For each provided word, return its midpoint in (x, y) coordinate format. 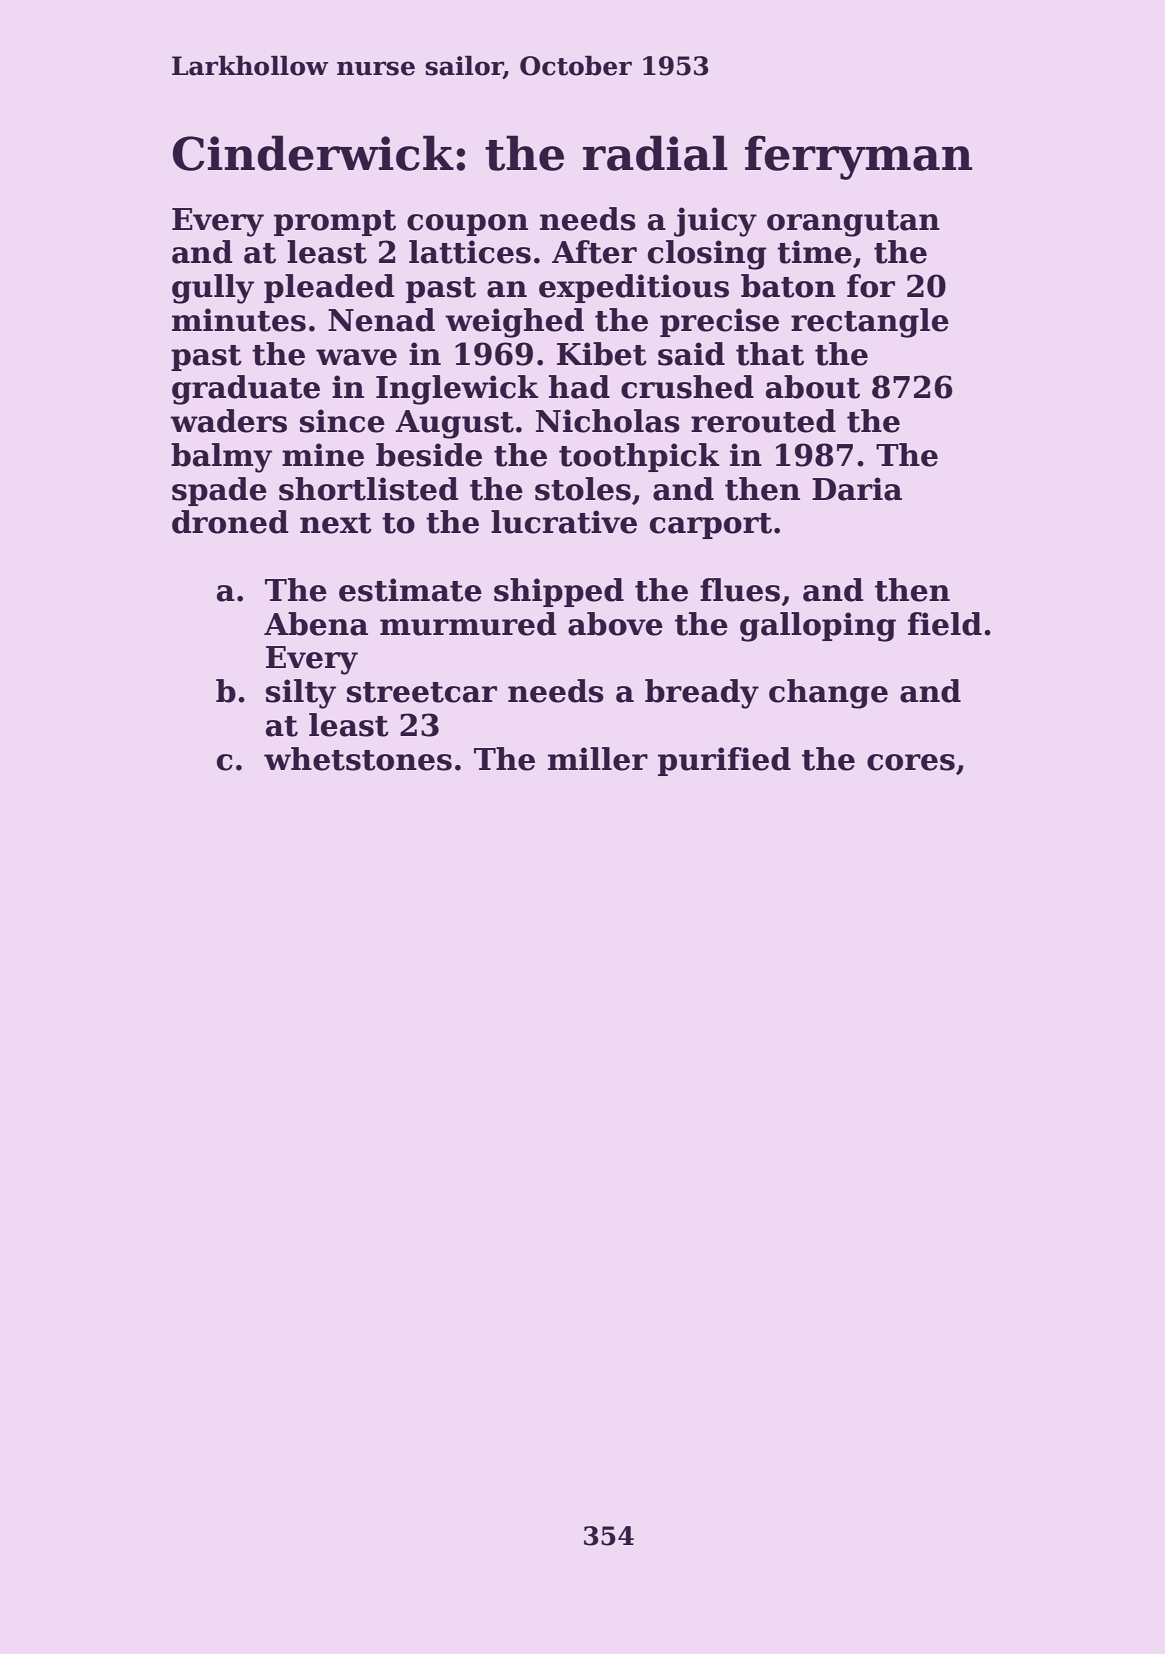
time (814, 252)
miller (598, 759)
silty (301, 694)
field (945, 624)
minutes (239, 320)
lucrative (564, 522)
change (828, 694)
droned (230, 522)
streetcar (422, 692)
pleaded (329, 288)
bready (702, 694)
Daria (857, 489)
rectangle (870, 323)
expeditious (634, 288)
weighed (514, 323)
